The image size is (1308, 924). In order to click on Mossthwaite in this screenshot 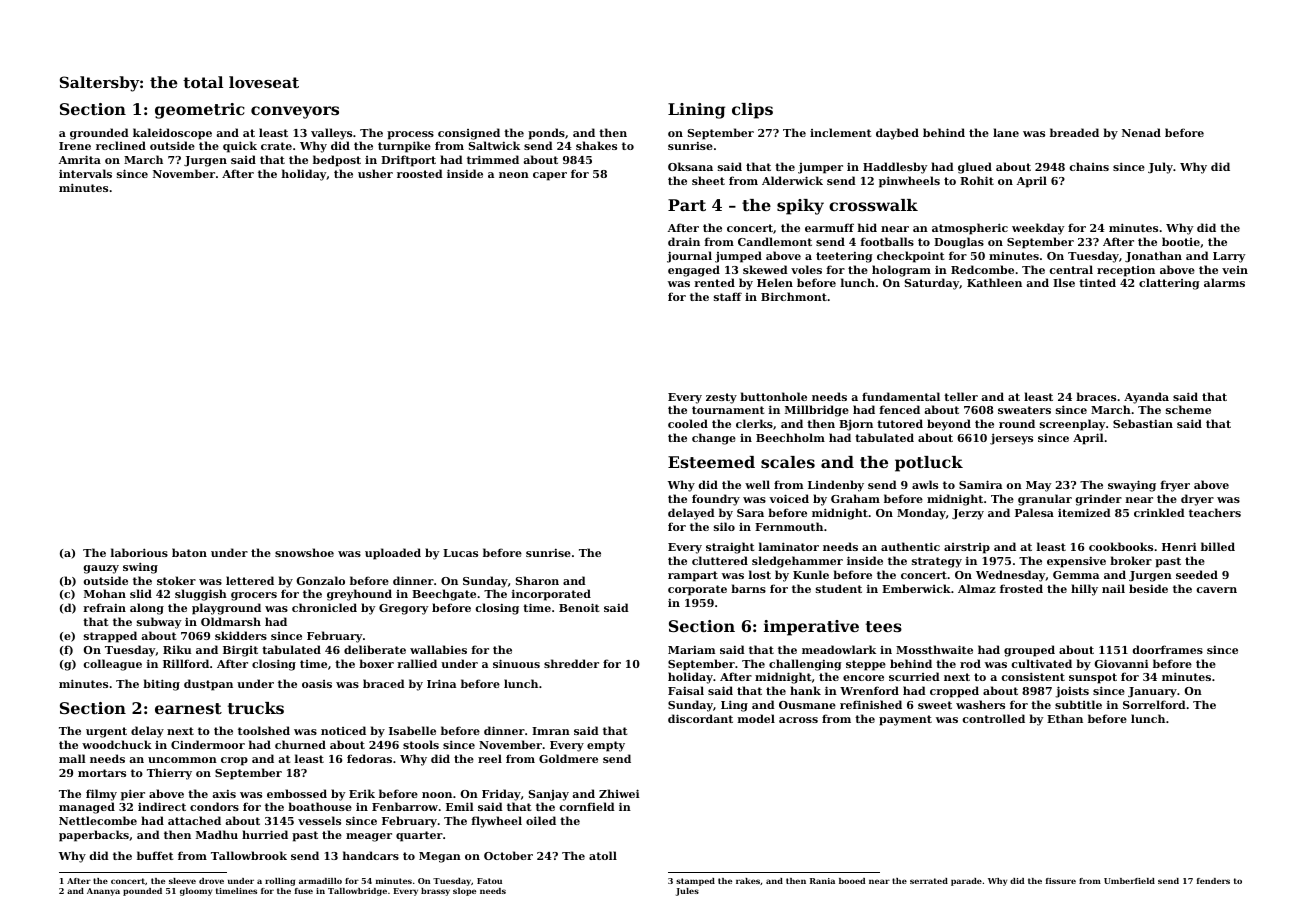, I will do `click(934, 649)`.
